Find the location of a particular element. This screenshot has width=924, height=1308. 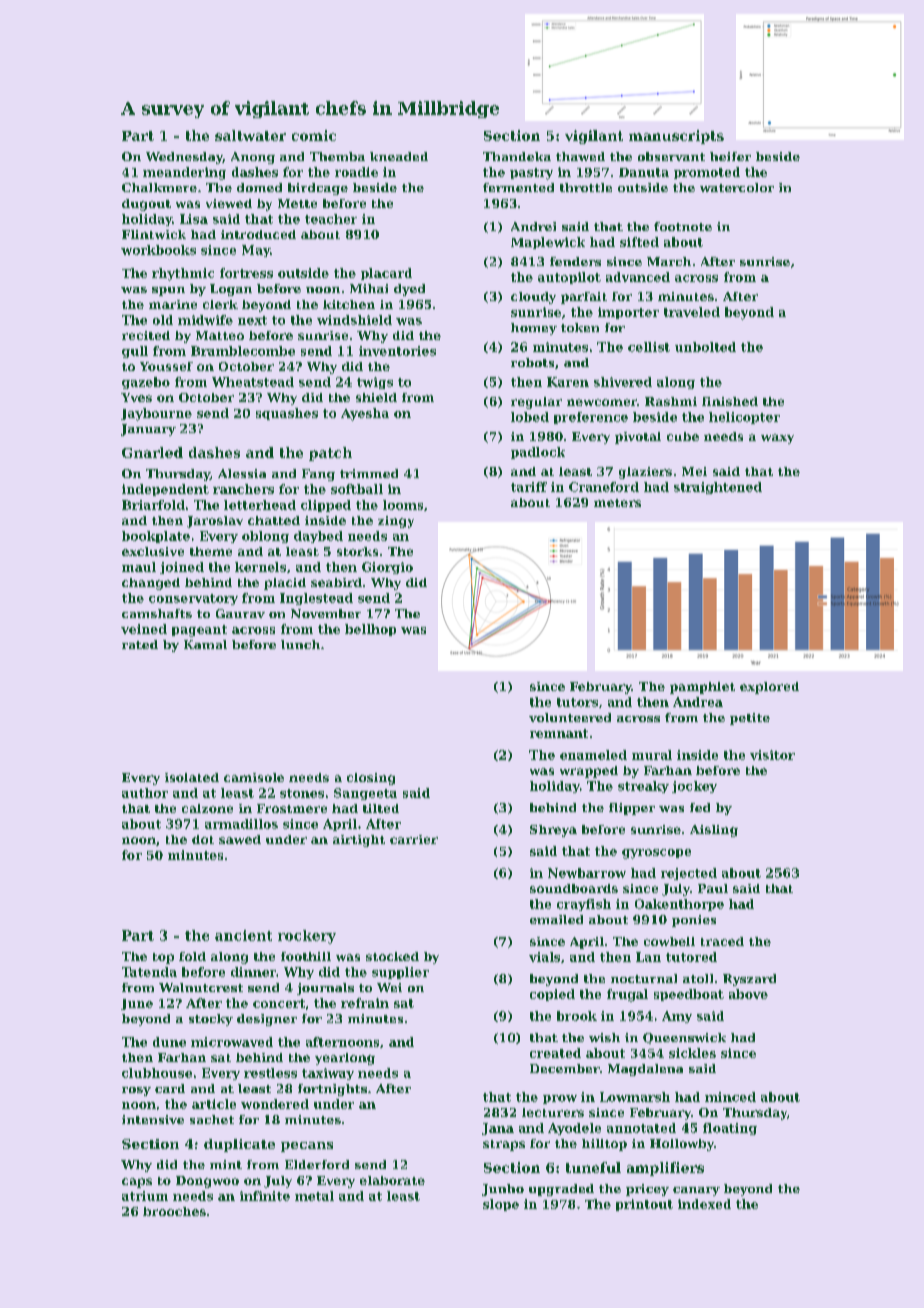

tutors is located at coordinates (577, 702).
